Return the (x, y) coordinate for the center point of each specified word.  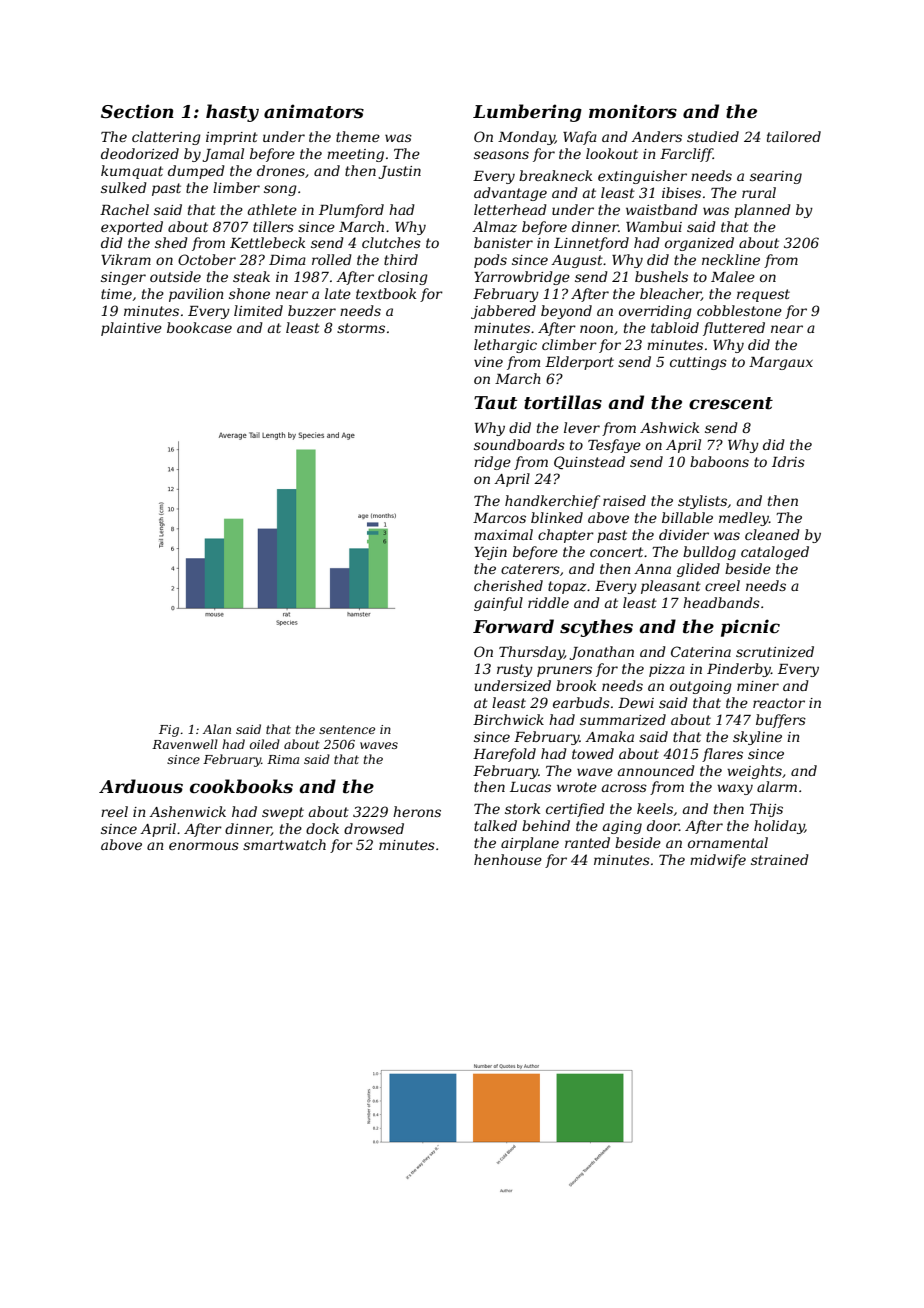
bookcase (199, 327)
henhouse (508, 859)
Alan (217, 729)
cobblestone (739, 310)
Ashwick (669, 427)
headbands (721, 602)
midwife (718, 861)
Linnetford (591, 244)
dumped (196, 172)
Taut (495, 403)
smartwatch (284, 844)
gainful (498, 604)
